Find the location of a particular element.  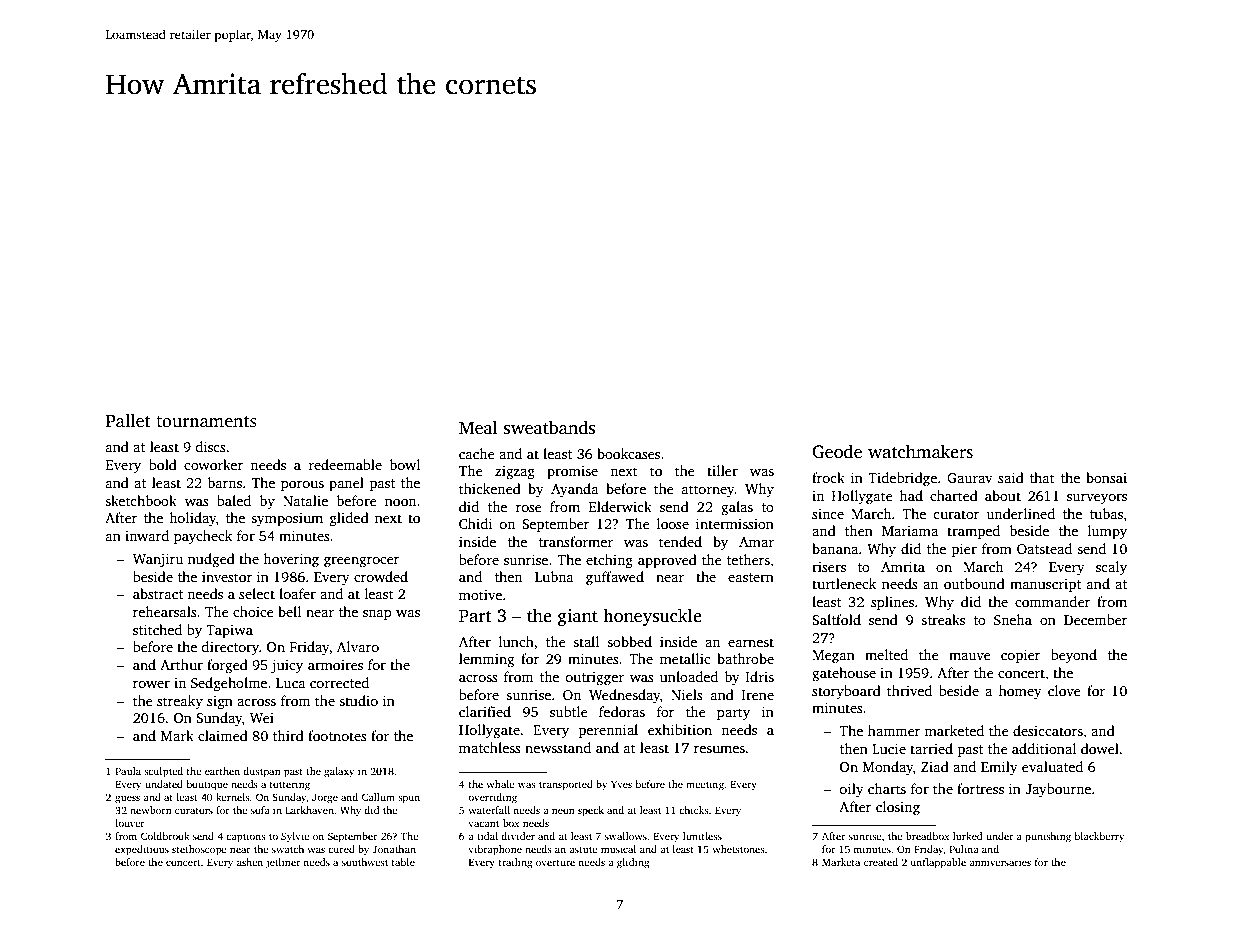

desiccators is located at coordinates (1048, 730).
